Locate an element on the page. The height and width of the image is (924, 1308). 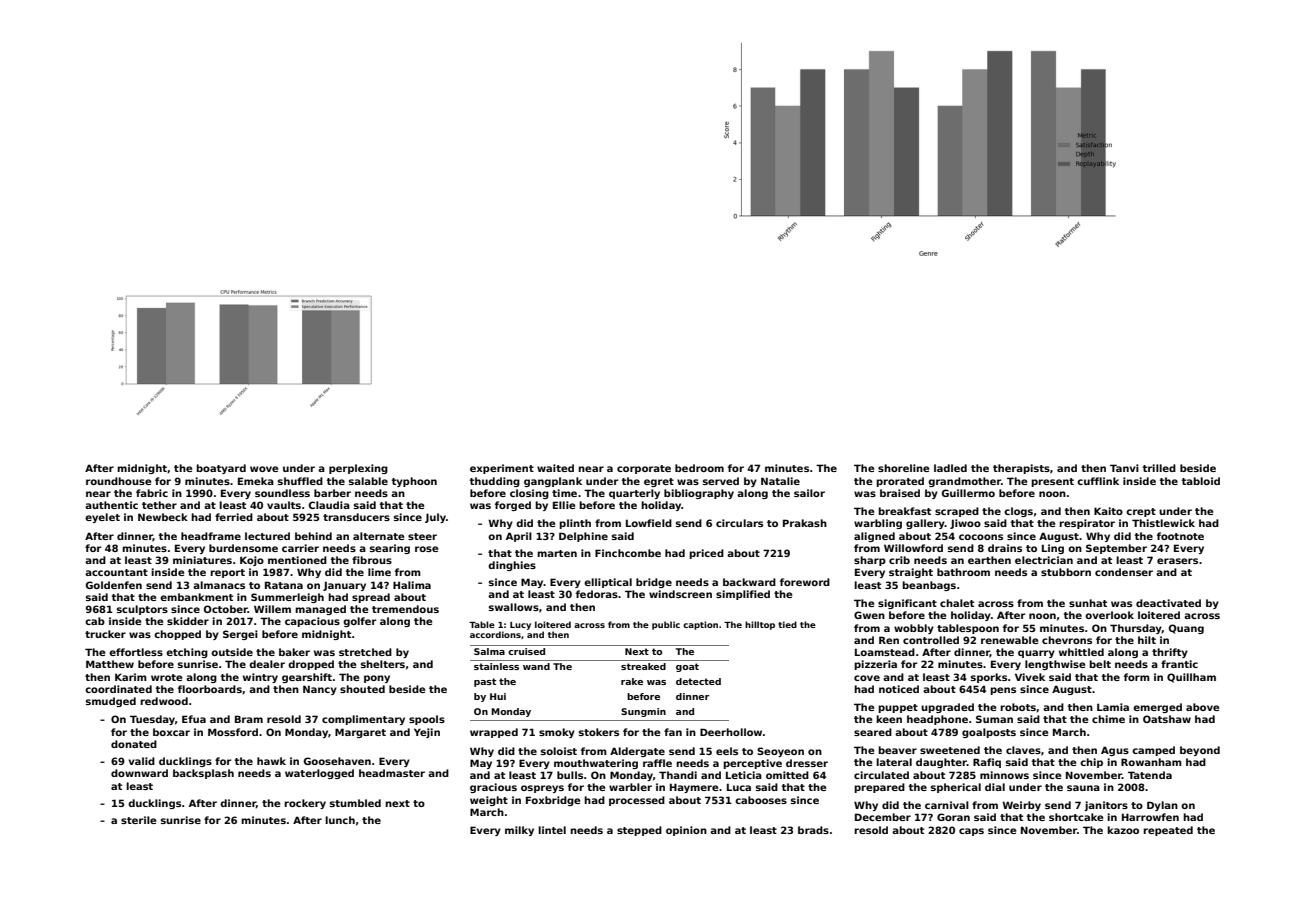
boatyard is located at coordinates (221, 469).
